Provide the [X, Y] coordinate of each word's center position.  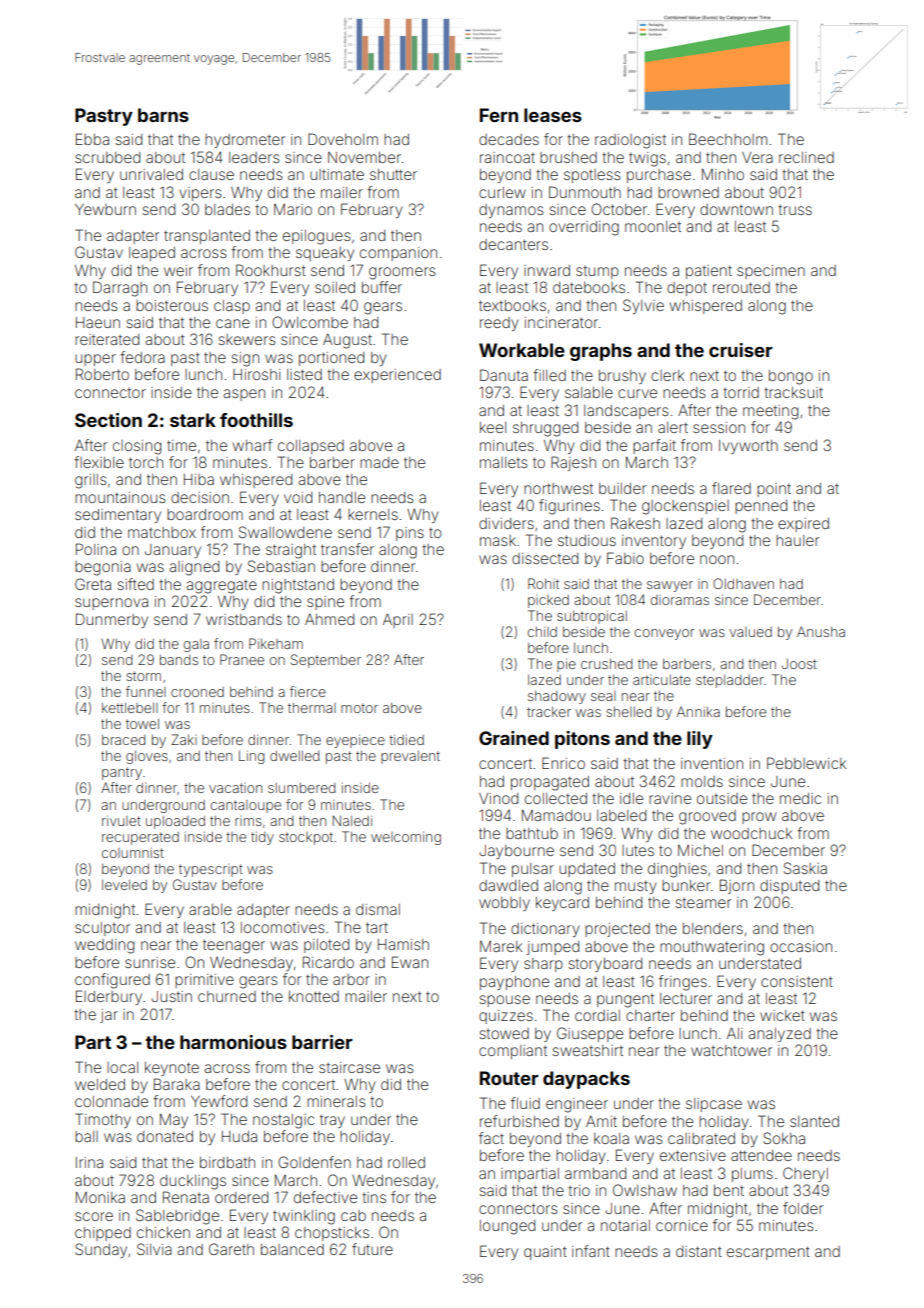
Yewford [219, 1101]
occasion [801, 946]
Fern [499, 115]
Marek [501, 946]
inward [547, 270]
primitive [204, 981]
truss [795, 210]
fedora [142, 357]
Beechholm [728, 139]
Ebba [92, 139]
